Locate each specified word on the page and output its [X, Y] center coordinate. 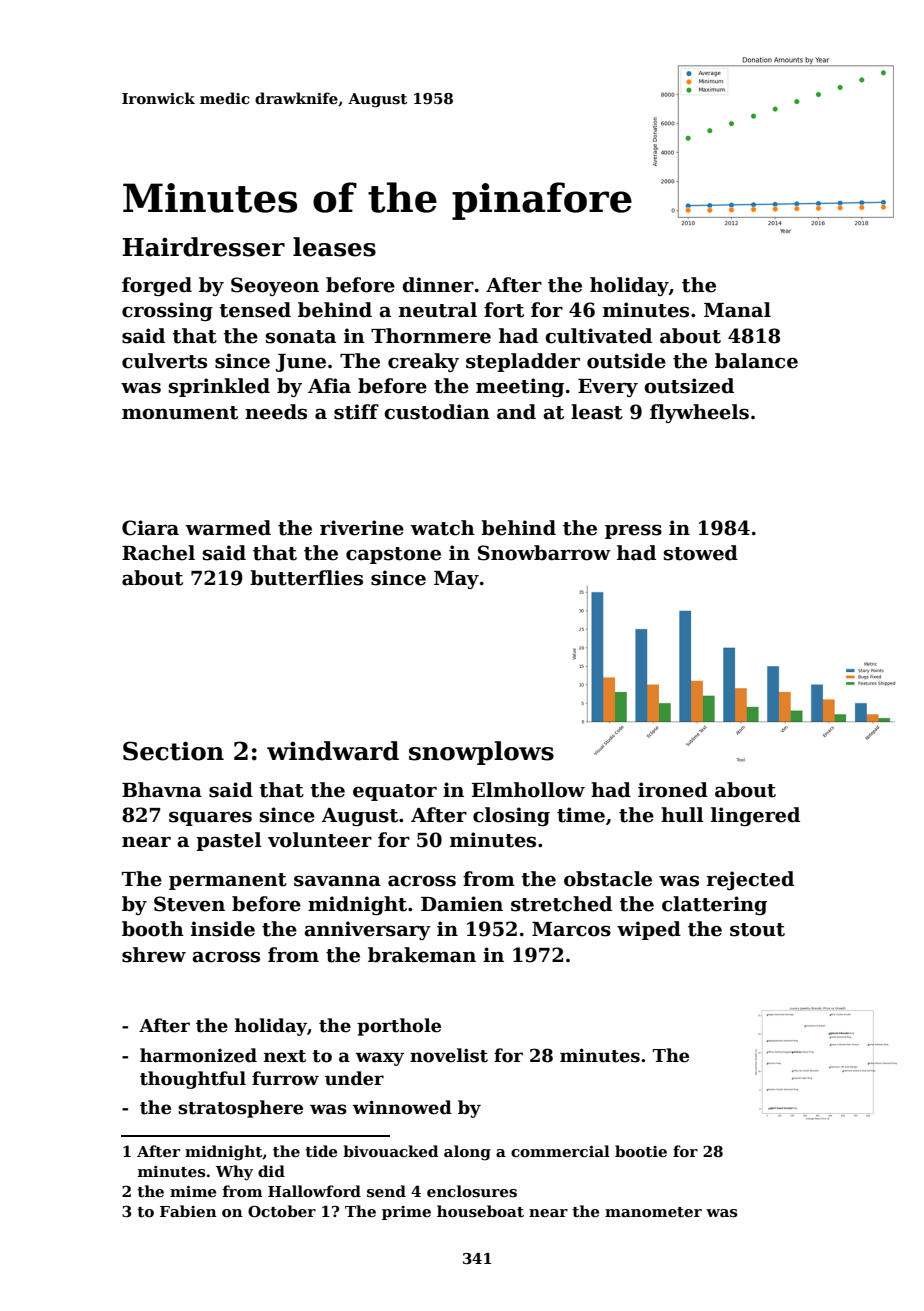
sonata [301, 337]
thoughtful [193, 1080]
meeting [520, 387]
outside [626, 361]
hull [682, 815]
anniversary [367, 930]
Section [173, 751]
